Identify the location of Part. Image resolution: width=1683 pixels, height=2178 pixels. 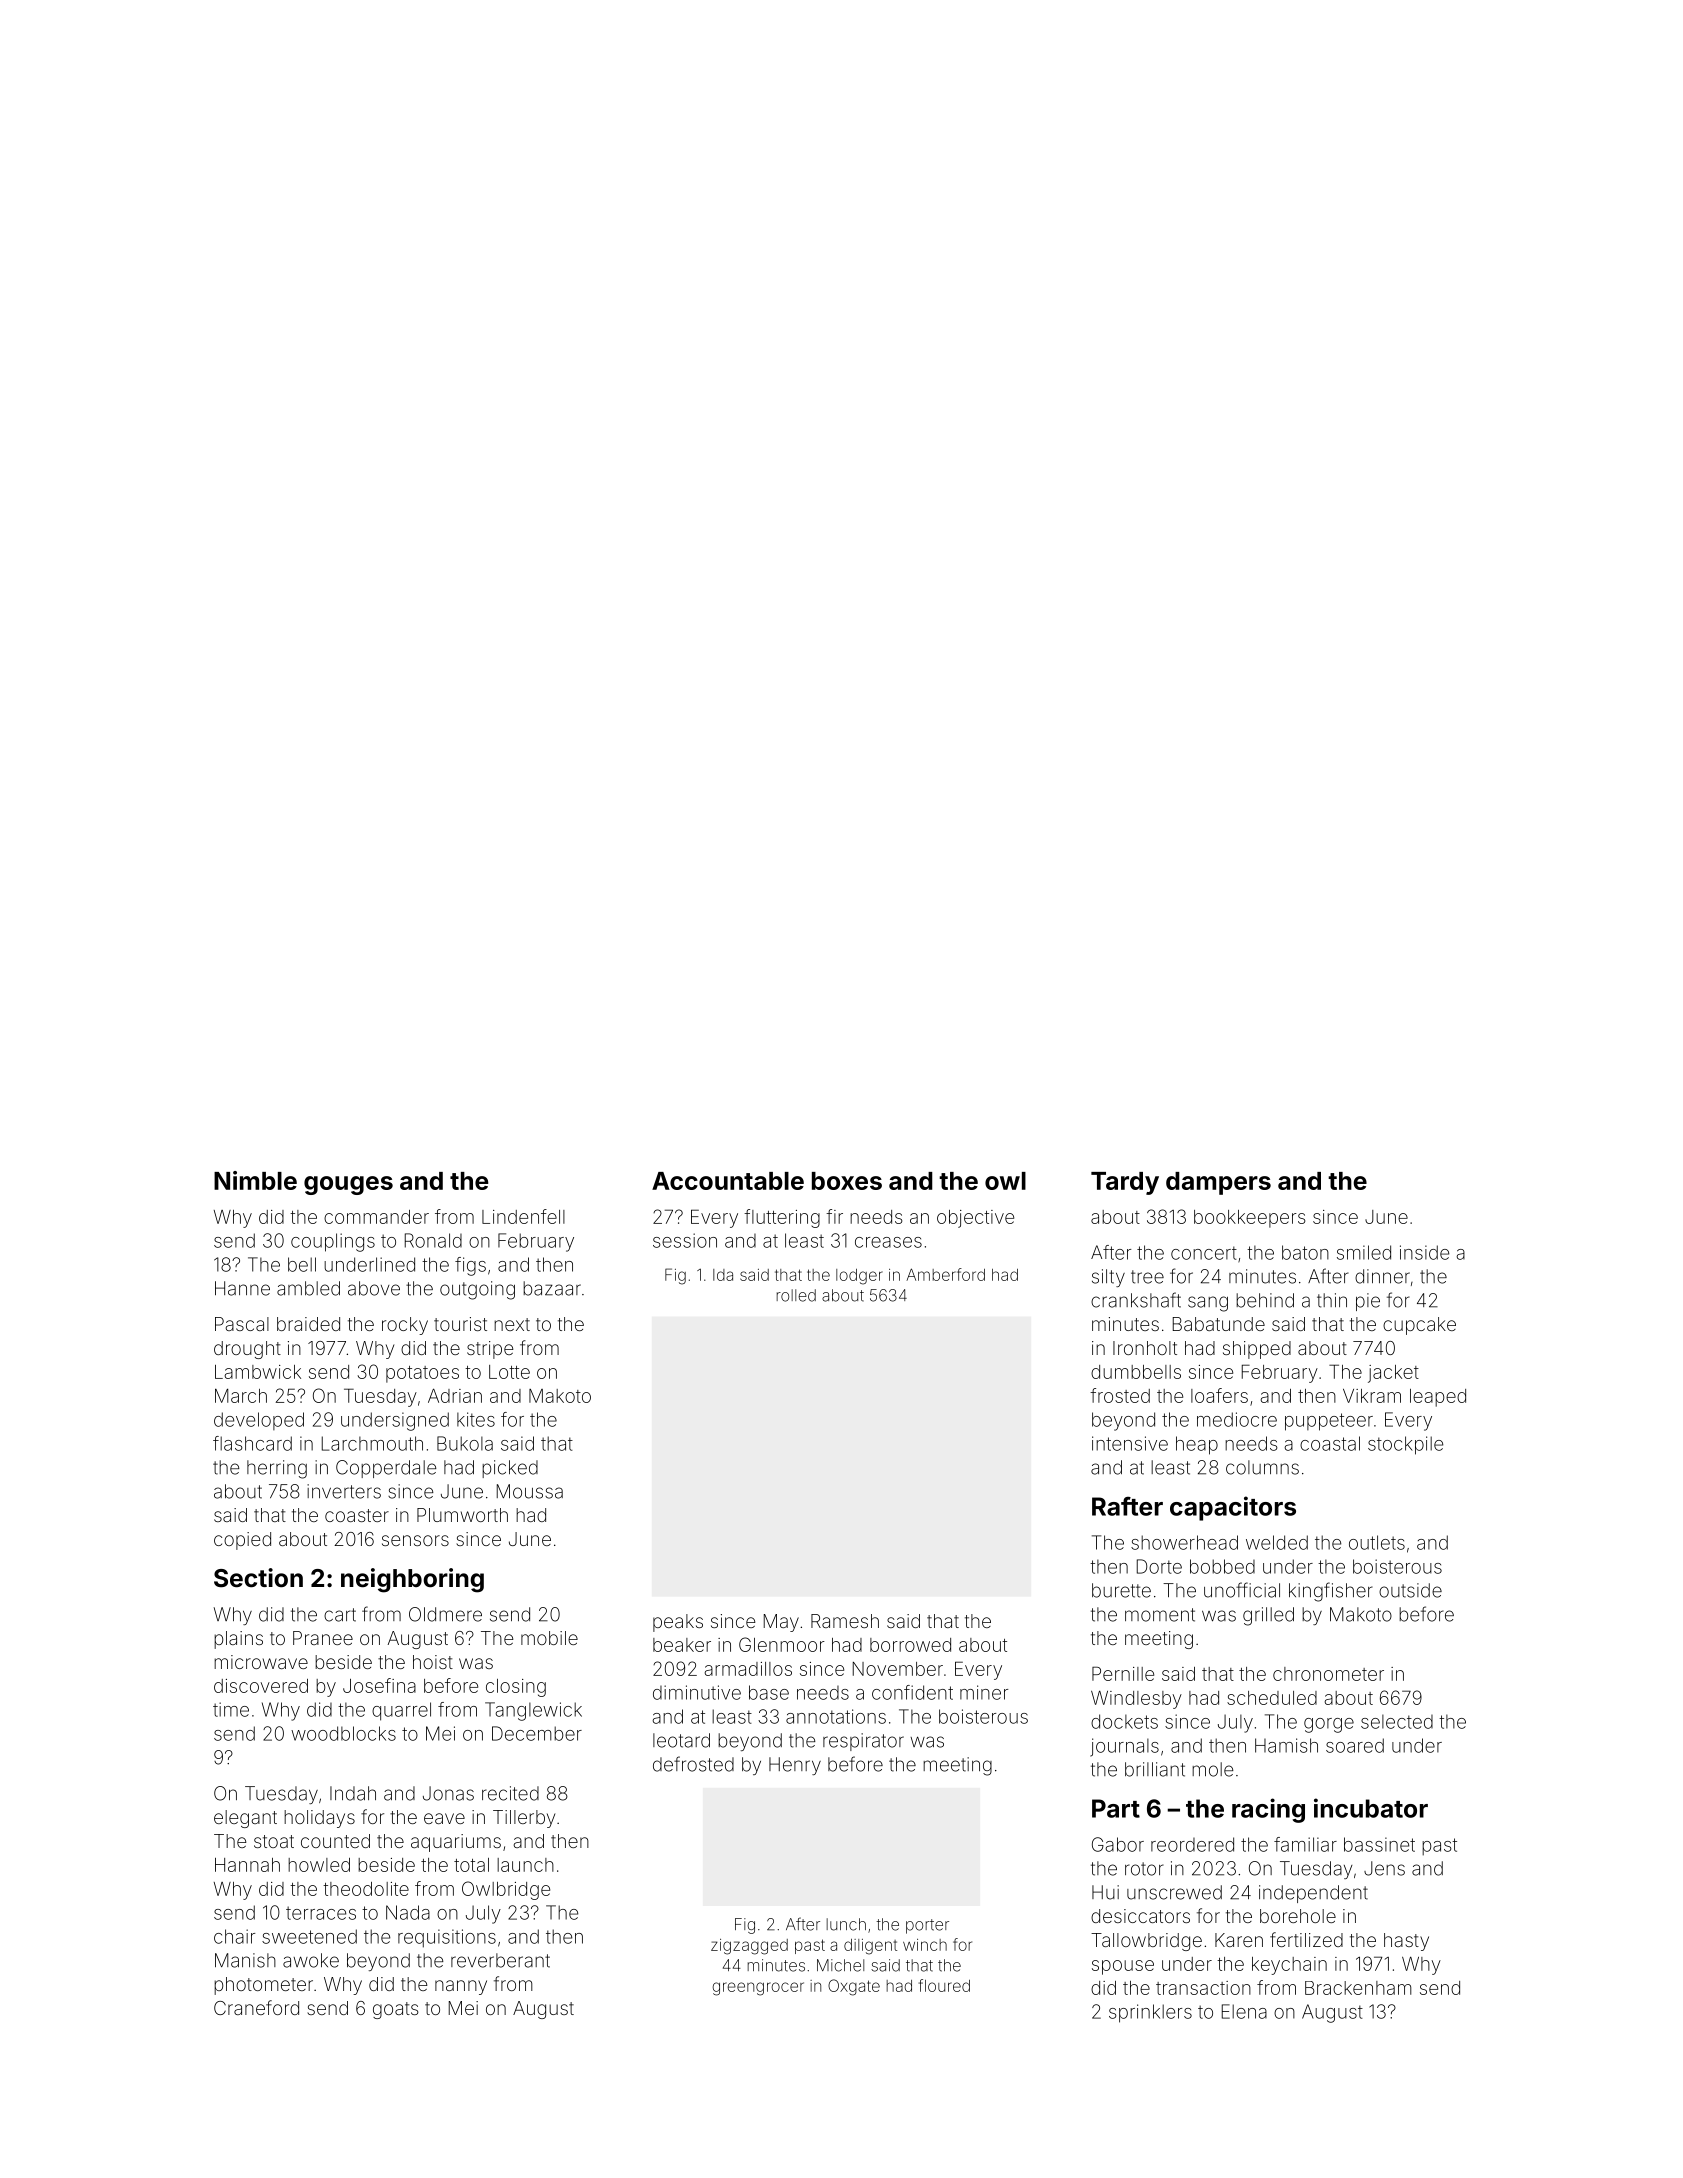
(1116, 1808).
